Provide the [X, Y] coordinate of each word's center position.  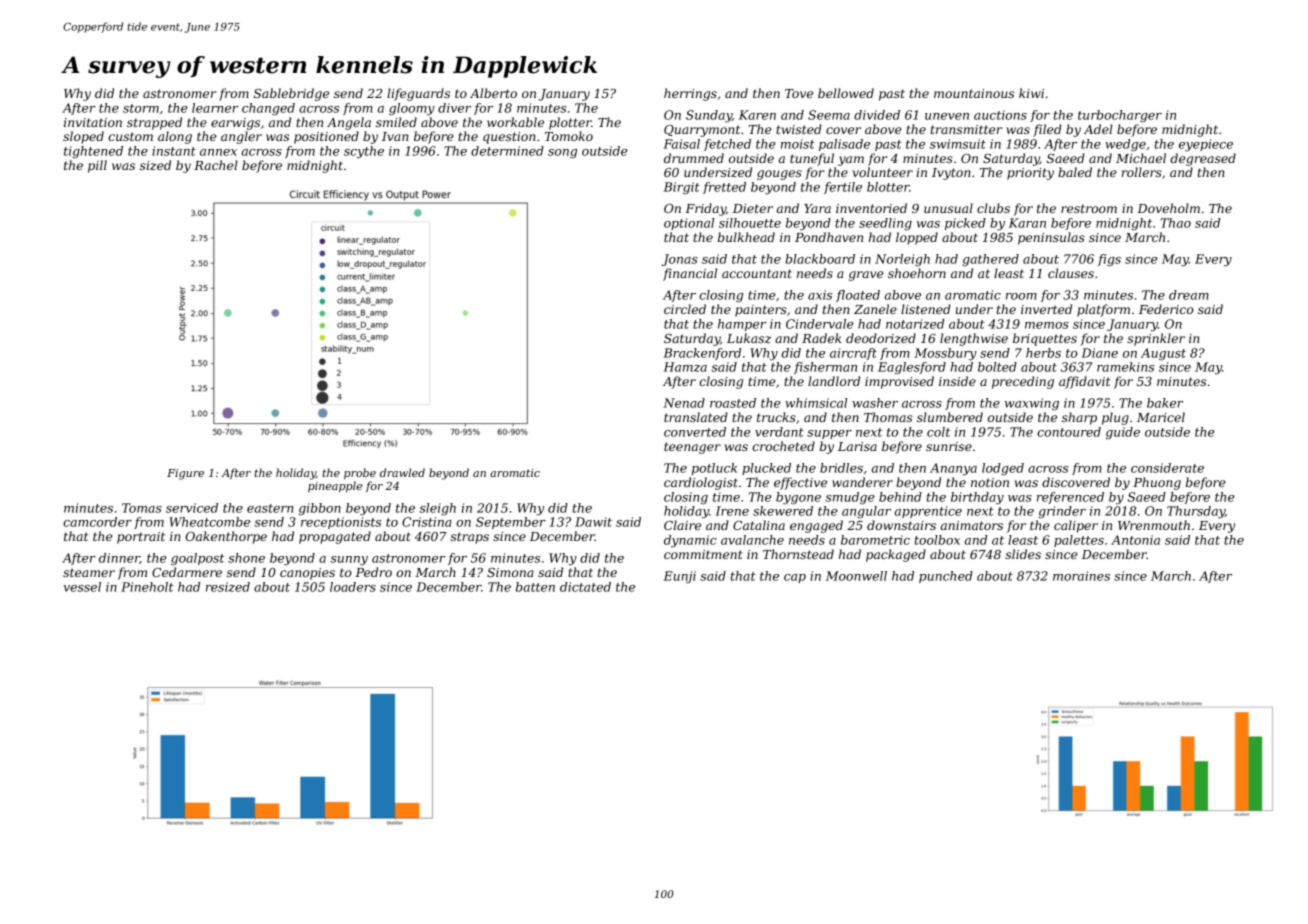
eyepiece [1206, 145]
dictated [585, 587]
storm [141, 108]
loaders [353, 587]
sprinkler [1156, 339]
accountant [757, 273]
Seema [829, 115]
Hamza [685, 367]
